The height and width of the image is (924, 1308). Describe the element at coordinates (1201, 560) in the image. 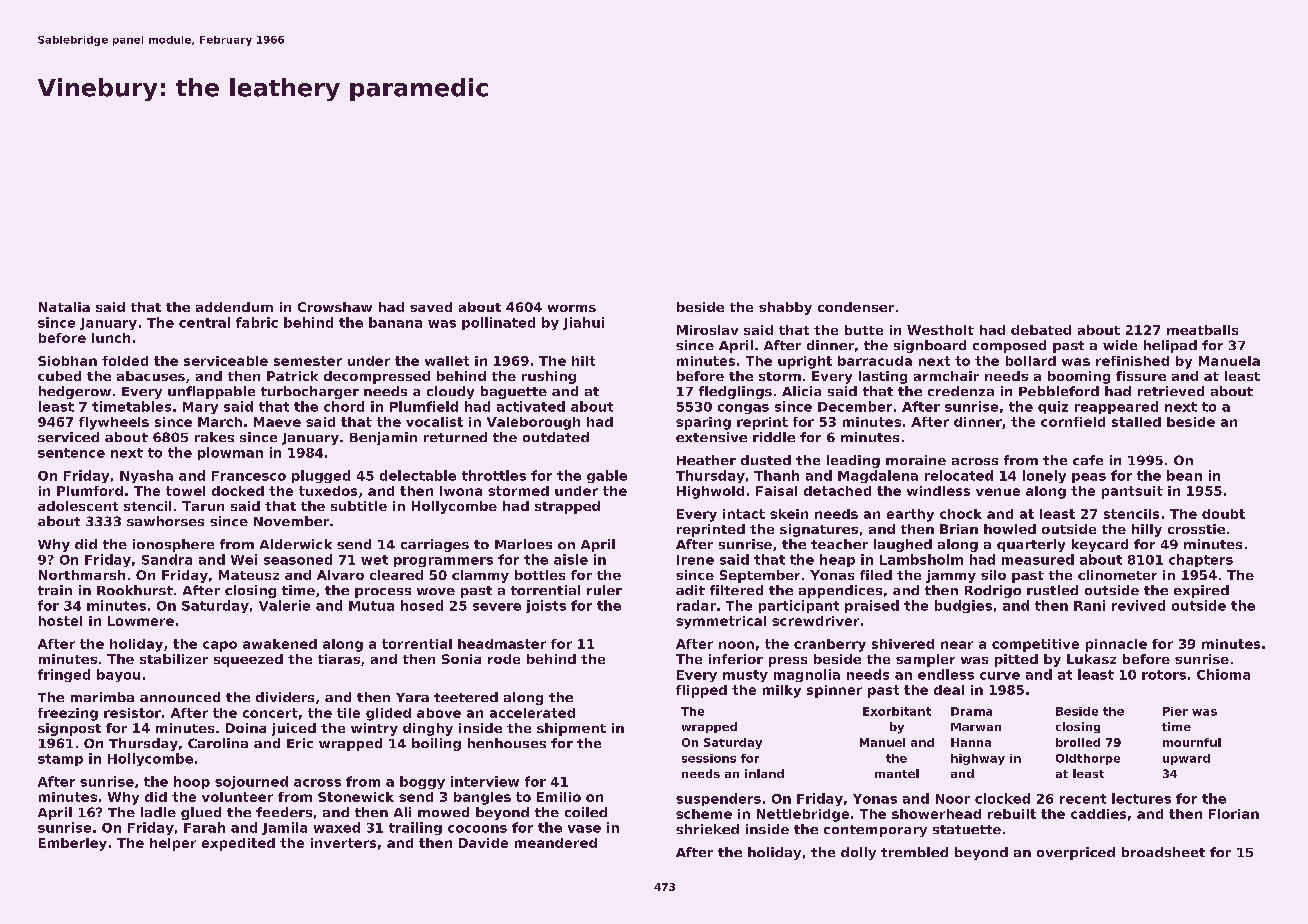

I see `chapters` at that location.
